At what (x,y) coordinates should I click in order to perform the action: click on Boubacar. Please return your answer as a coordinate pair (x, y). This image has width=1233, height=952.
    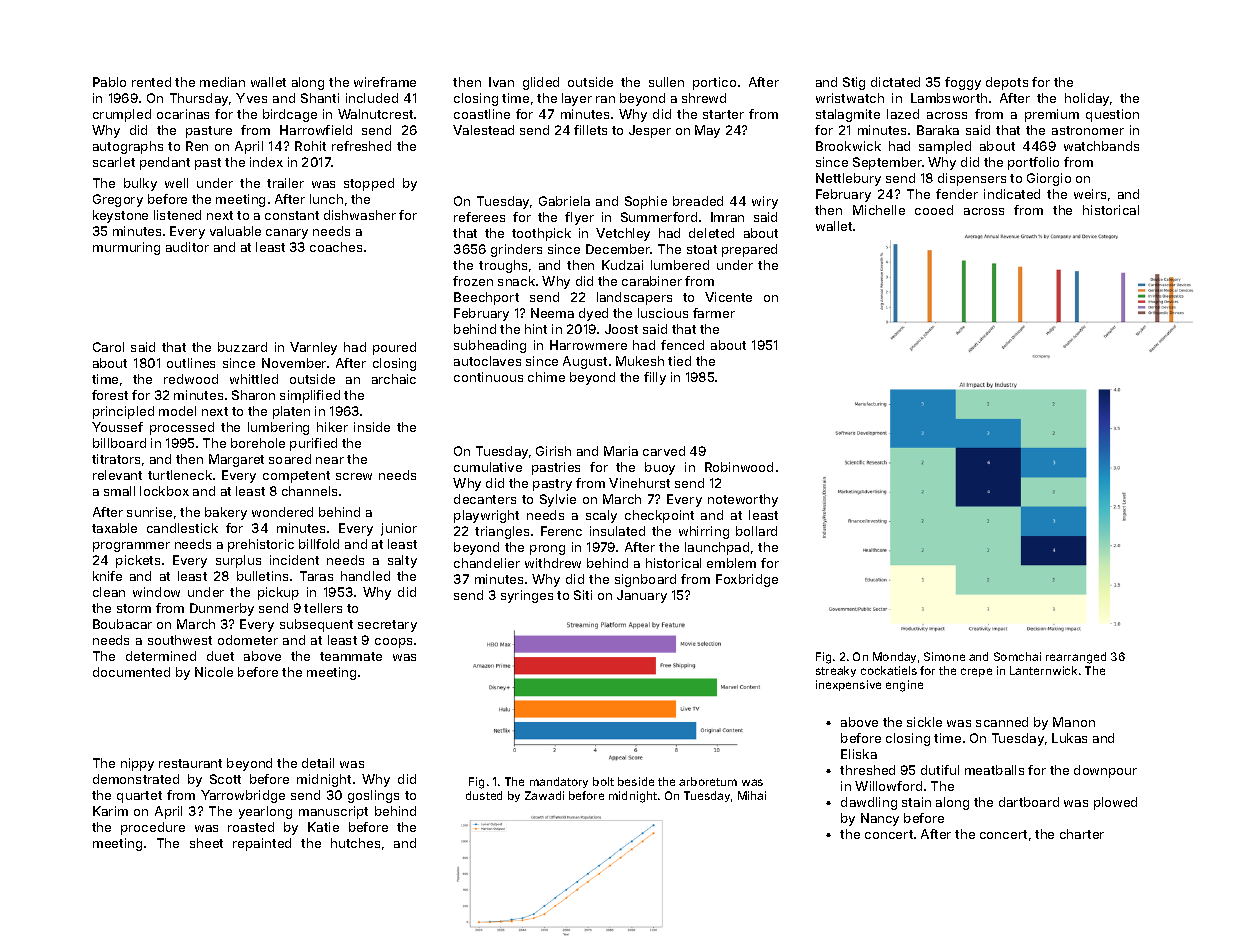
    Looking at the image, I should click on (122, 624).
